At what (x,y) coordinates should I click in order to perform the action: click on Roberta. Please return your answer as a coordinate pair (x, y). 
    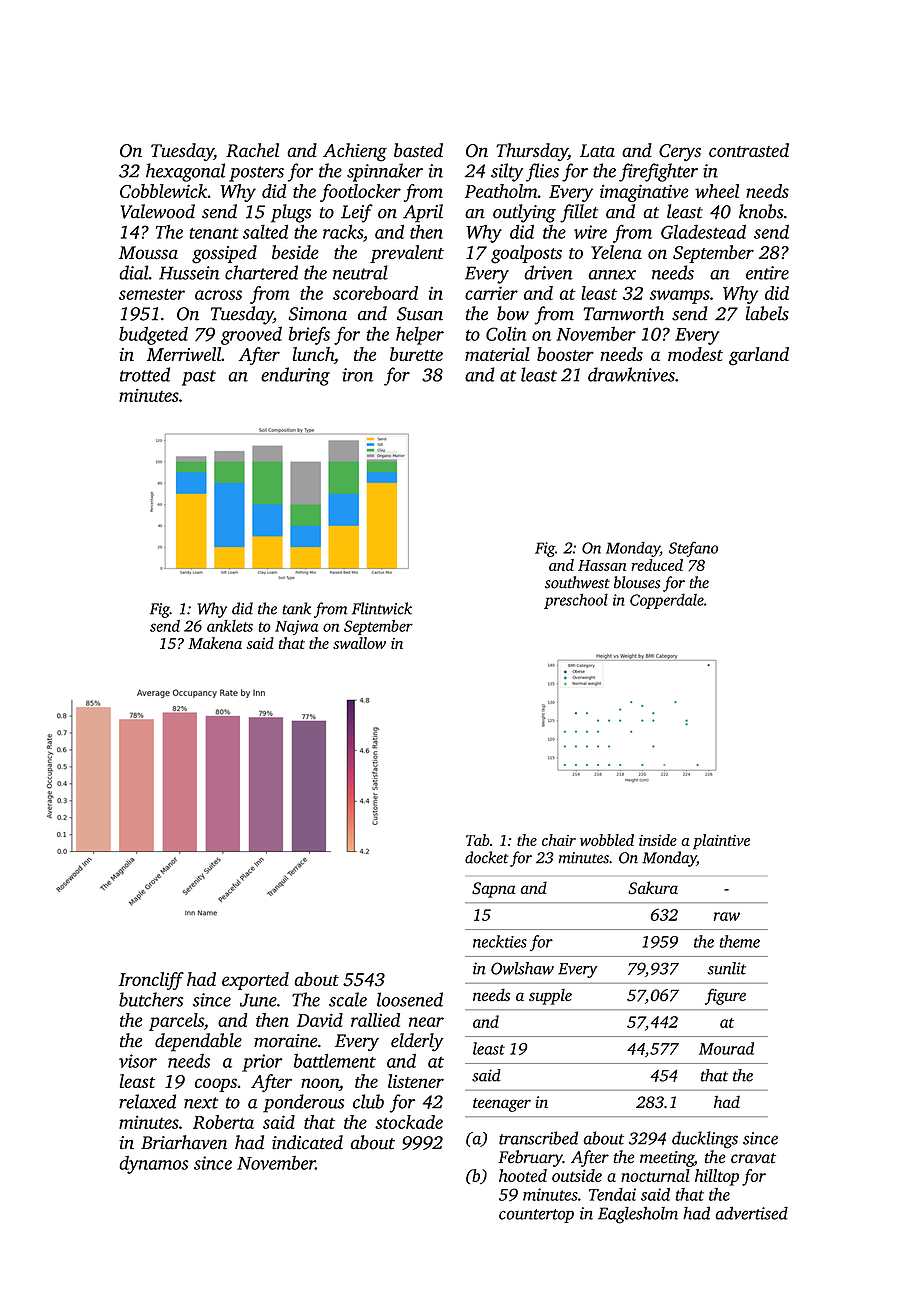
    Looking at the image, I should click on (223, 1122).
